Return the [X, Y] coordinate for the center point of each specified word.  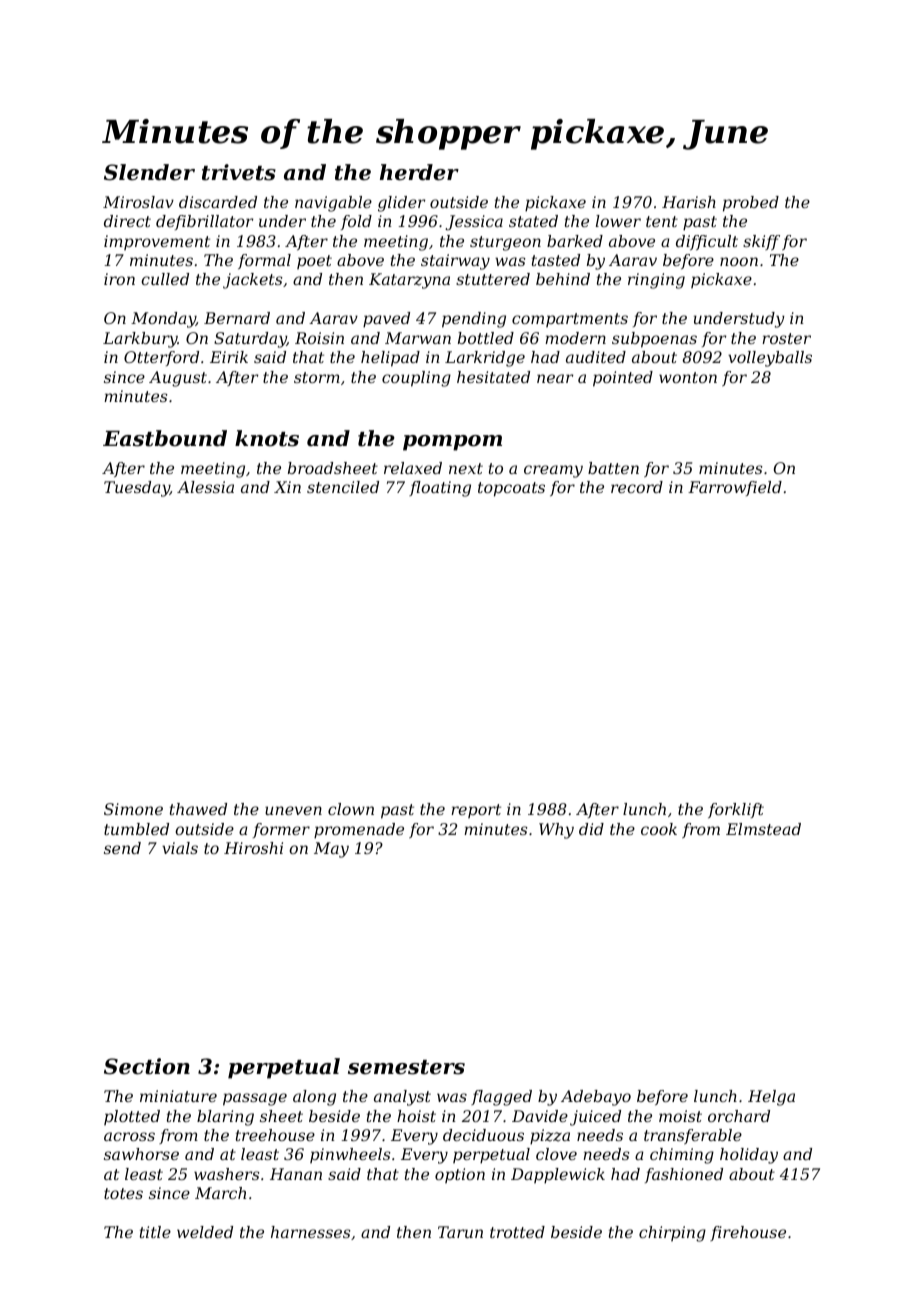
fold [356, 222]
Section [147, 1066]
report [476, 811]
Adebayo [596, 1098]
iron [119, 279]
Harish [689, 202]
